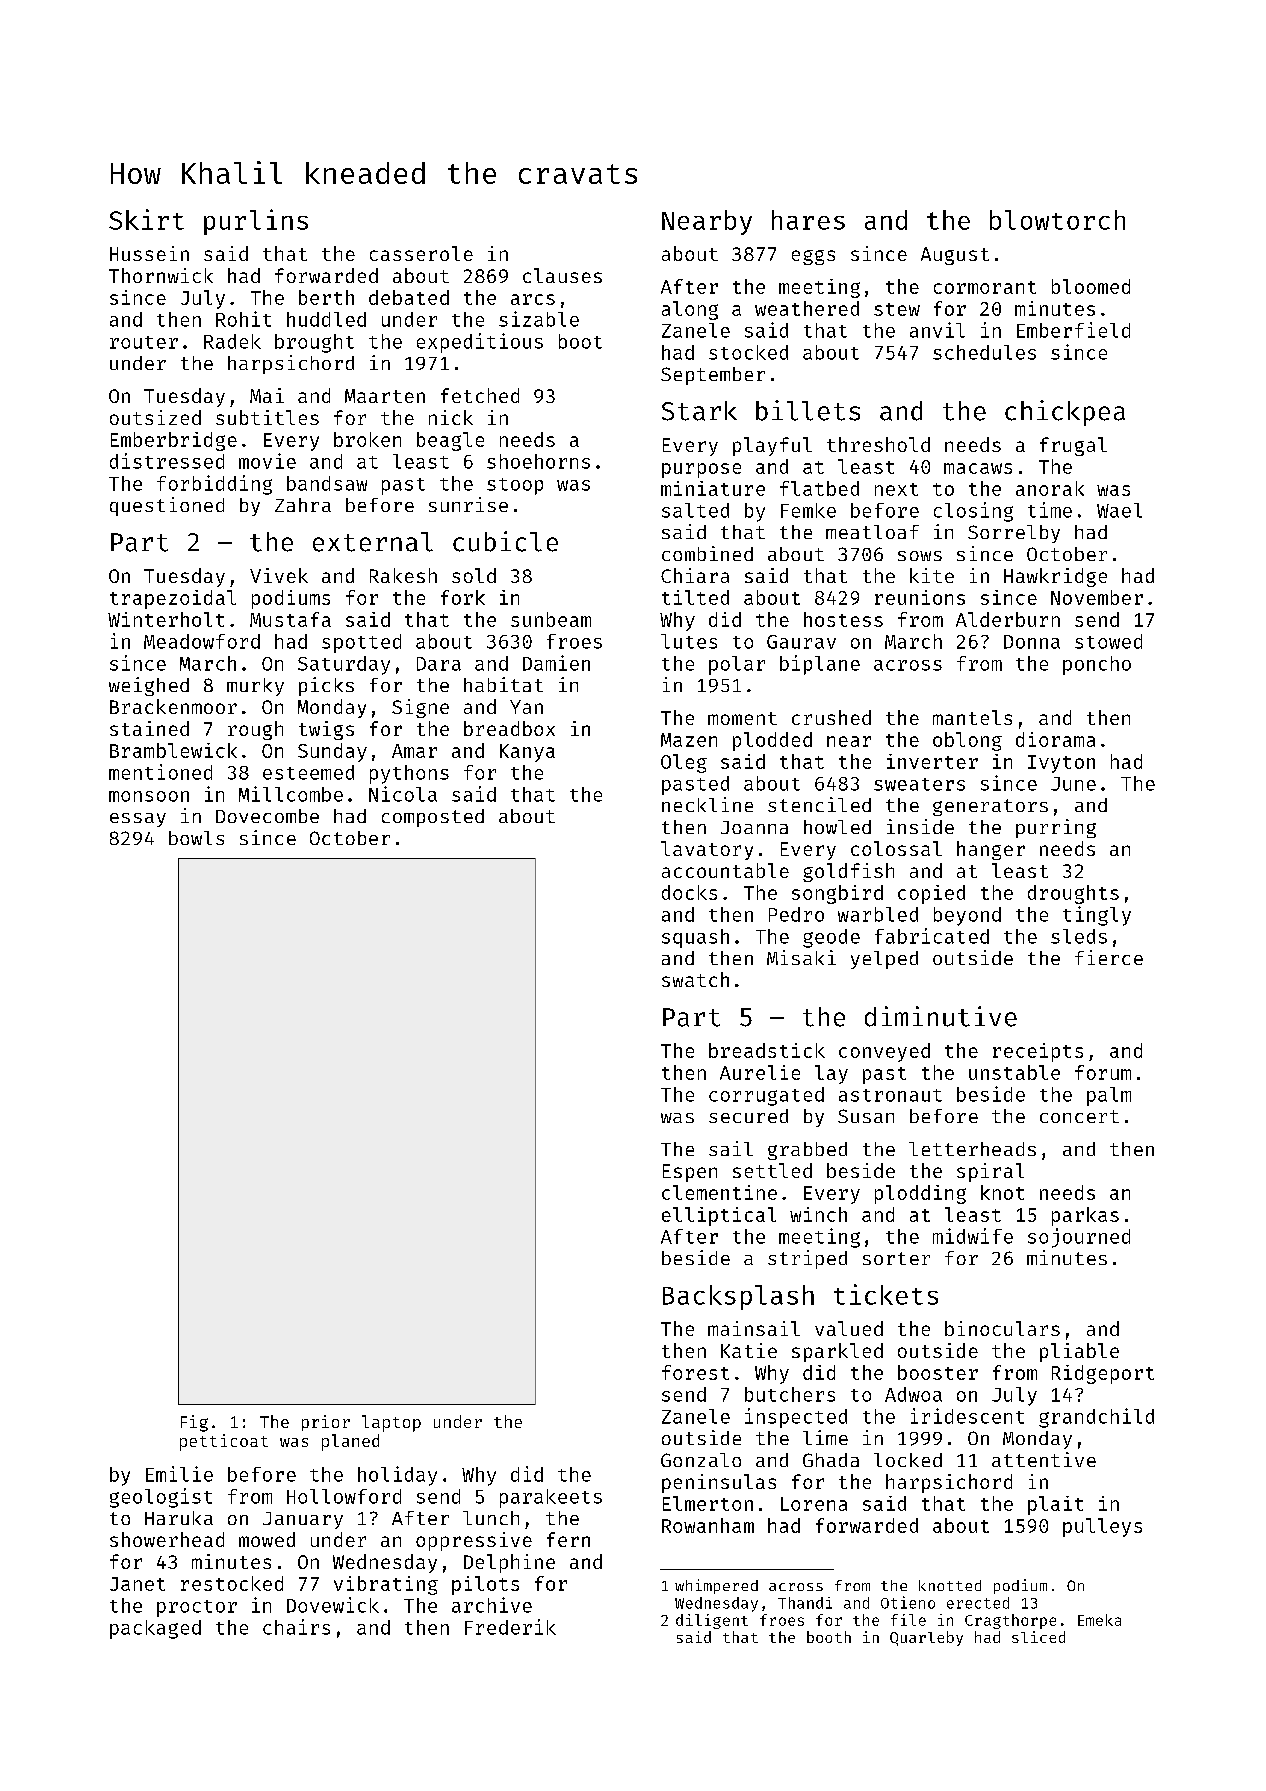  Describe the element at coordinates (433, 818) in the page. I see `composted` at that location.
